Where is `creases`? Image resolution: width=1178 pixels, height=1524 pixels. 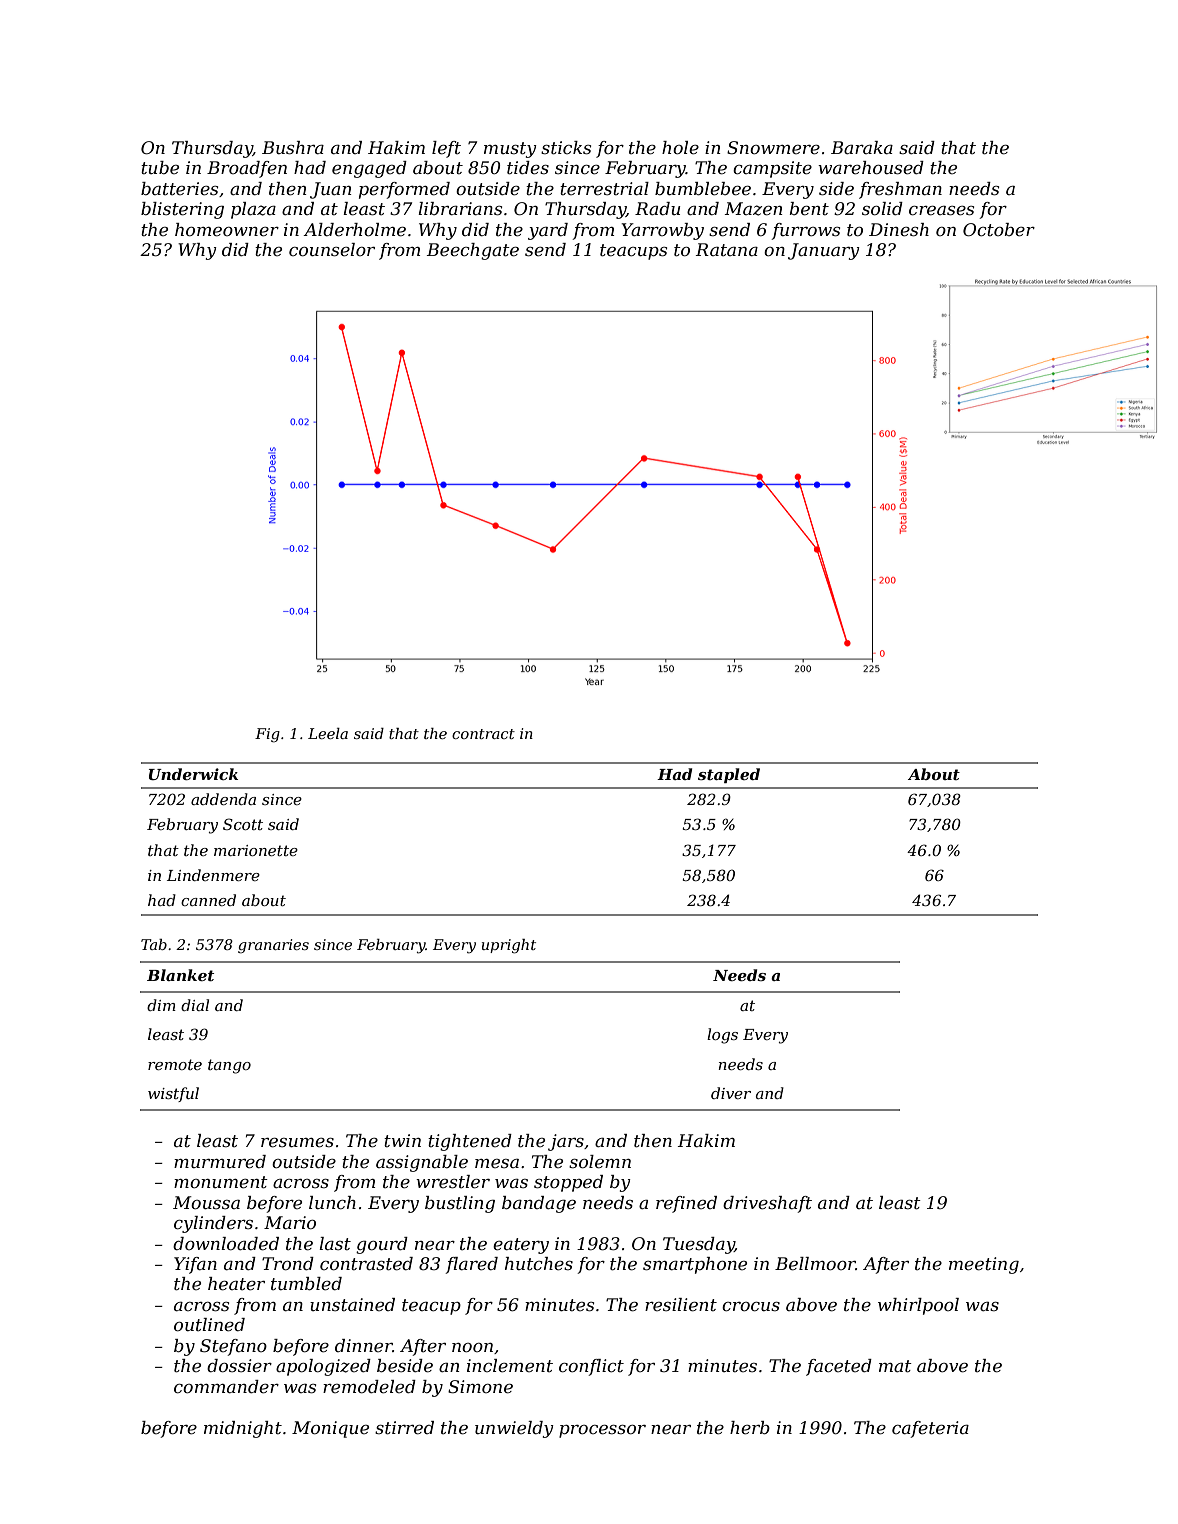 creases is located at coordinates (941, 211).
